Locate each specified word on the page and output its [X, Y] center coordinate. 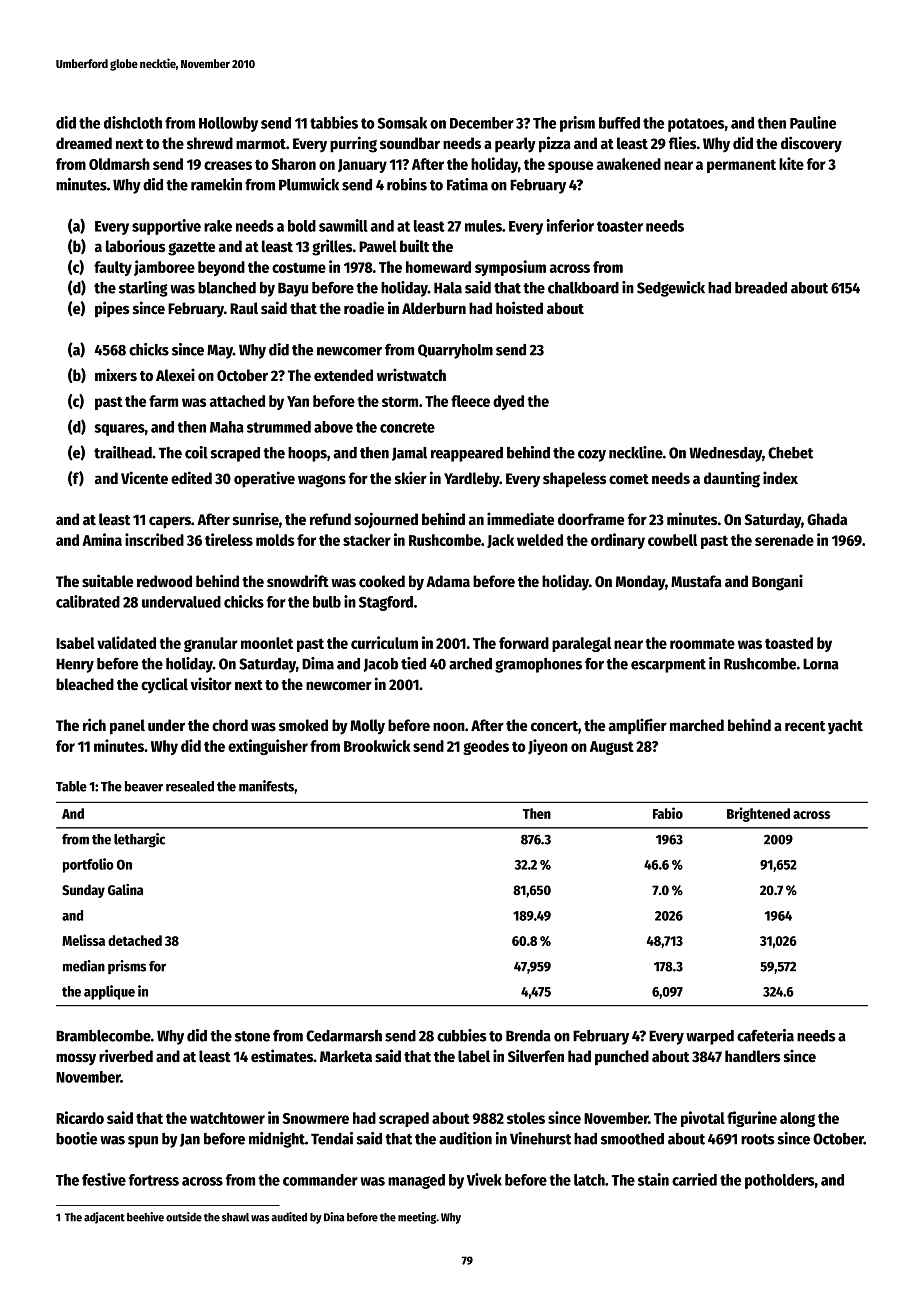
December [482, 123]
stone [252, 1036]
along [797, 1119]
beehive [145, 1217]
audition [465, 1138]
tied [413, 663]
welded [540, 540]
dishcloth [133, 122]
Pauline [813, 122]
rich [94, 724]
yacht [845, 727]
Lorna [821, 664]
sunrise [256, 519]
